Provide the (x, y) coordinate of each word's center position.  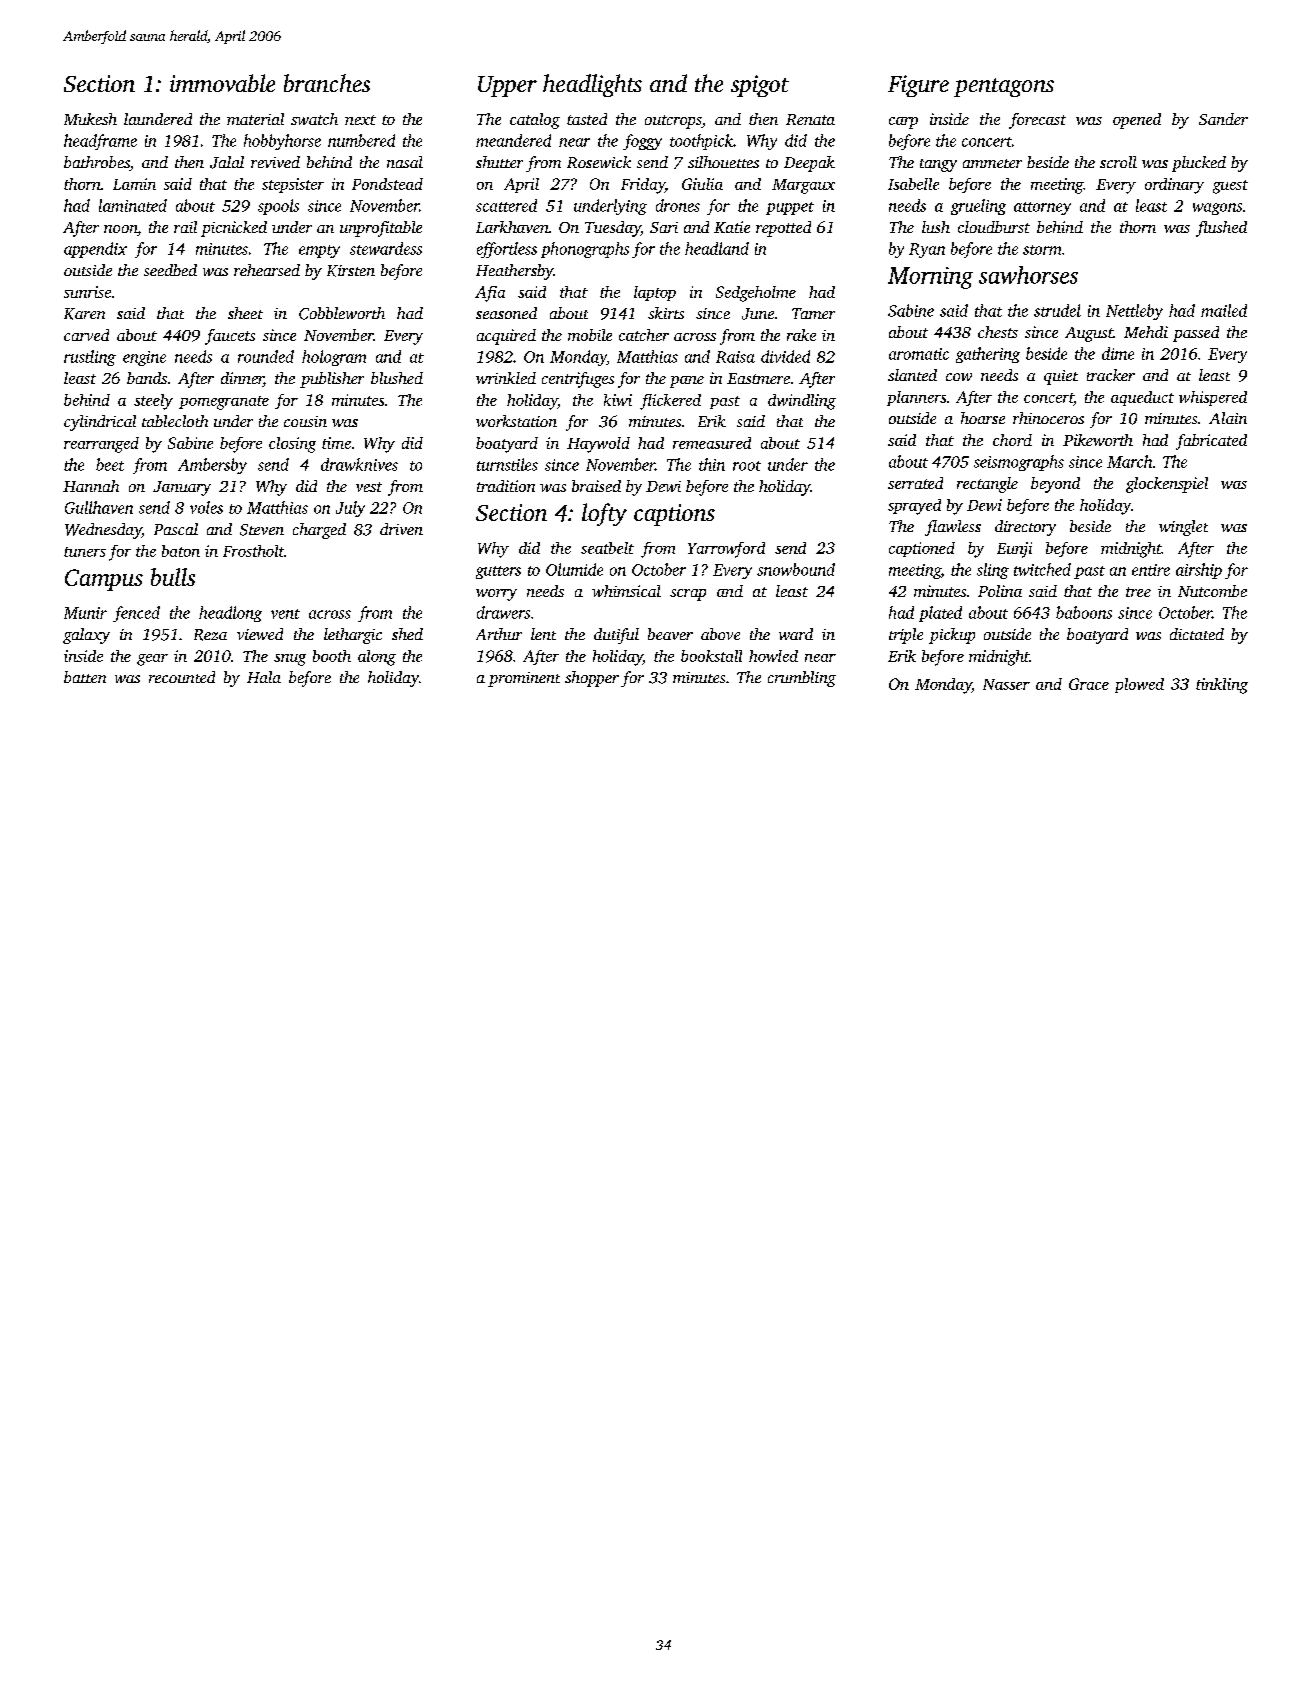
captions (674, 515)
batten (85, 677)
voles (206, 507)
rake (801, 335)
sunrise (87, 292)
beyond (1055, 485)
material (255, 119)
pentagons (1004, 87)
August (1089, 334)
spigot (760, 86)
